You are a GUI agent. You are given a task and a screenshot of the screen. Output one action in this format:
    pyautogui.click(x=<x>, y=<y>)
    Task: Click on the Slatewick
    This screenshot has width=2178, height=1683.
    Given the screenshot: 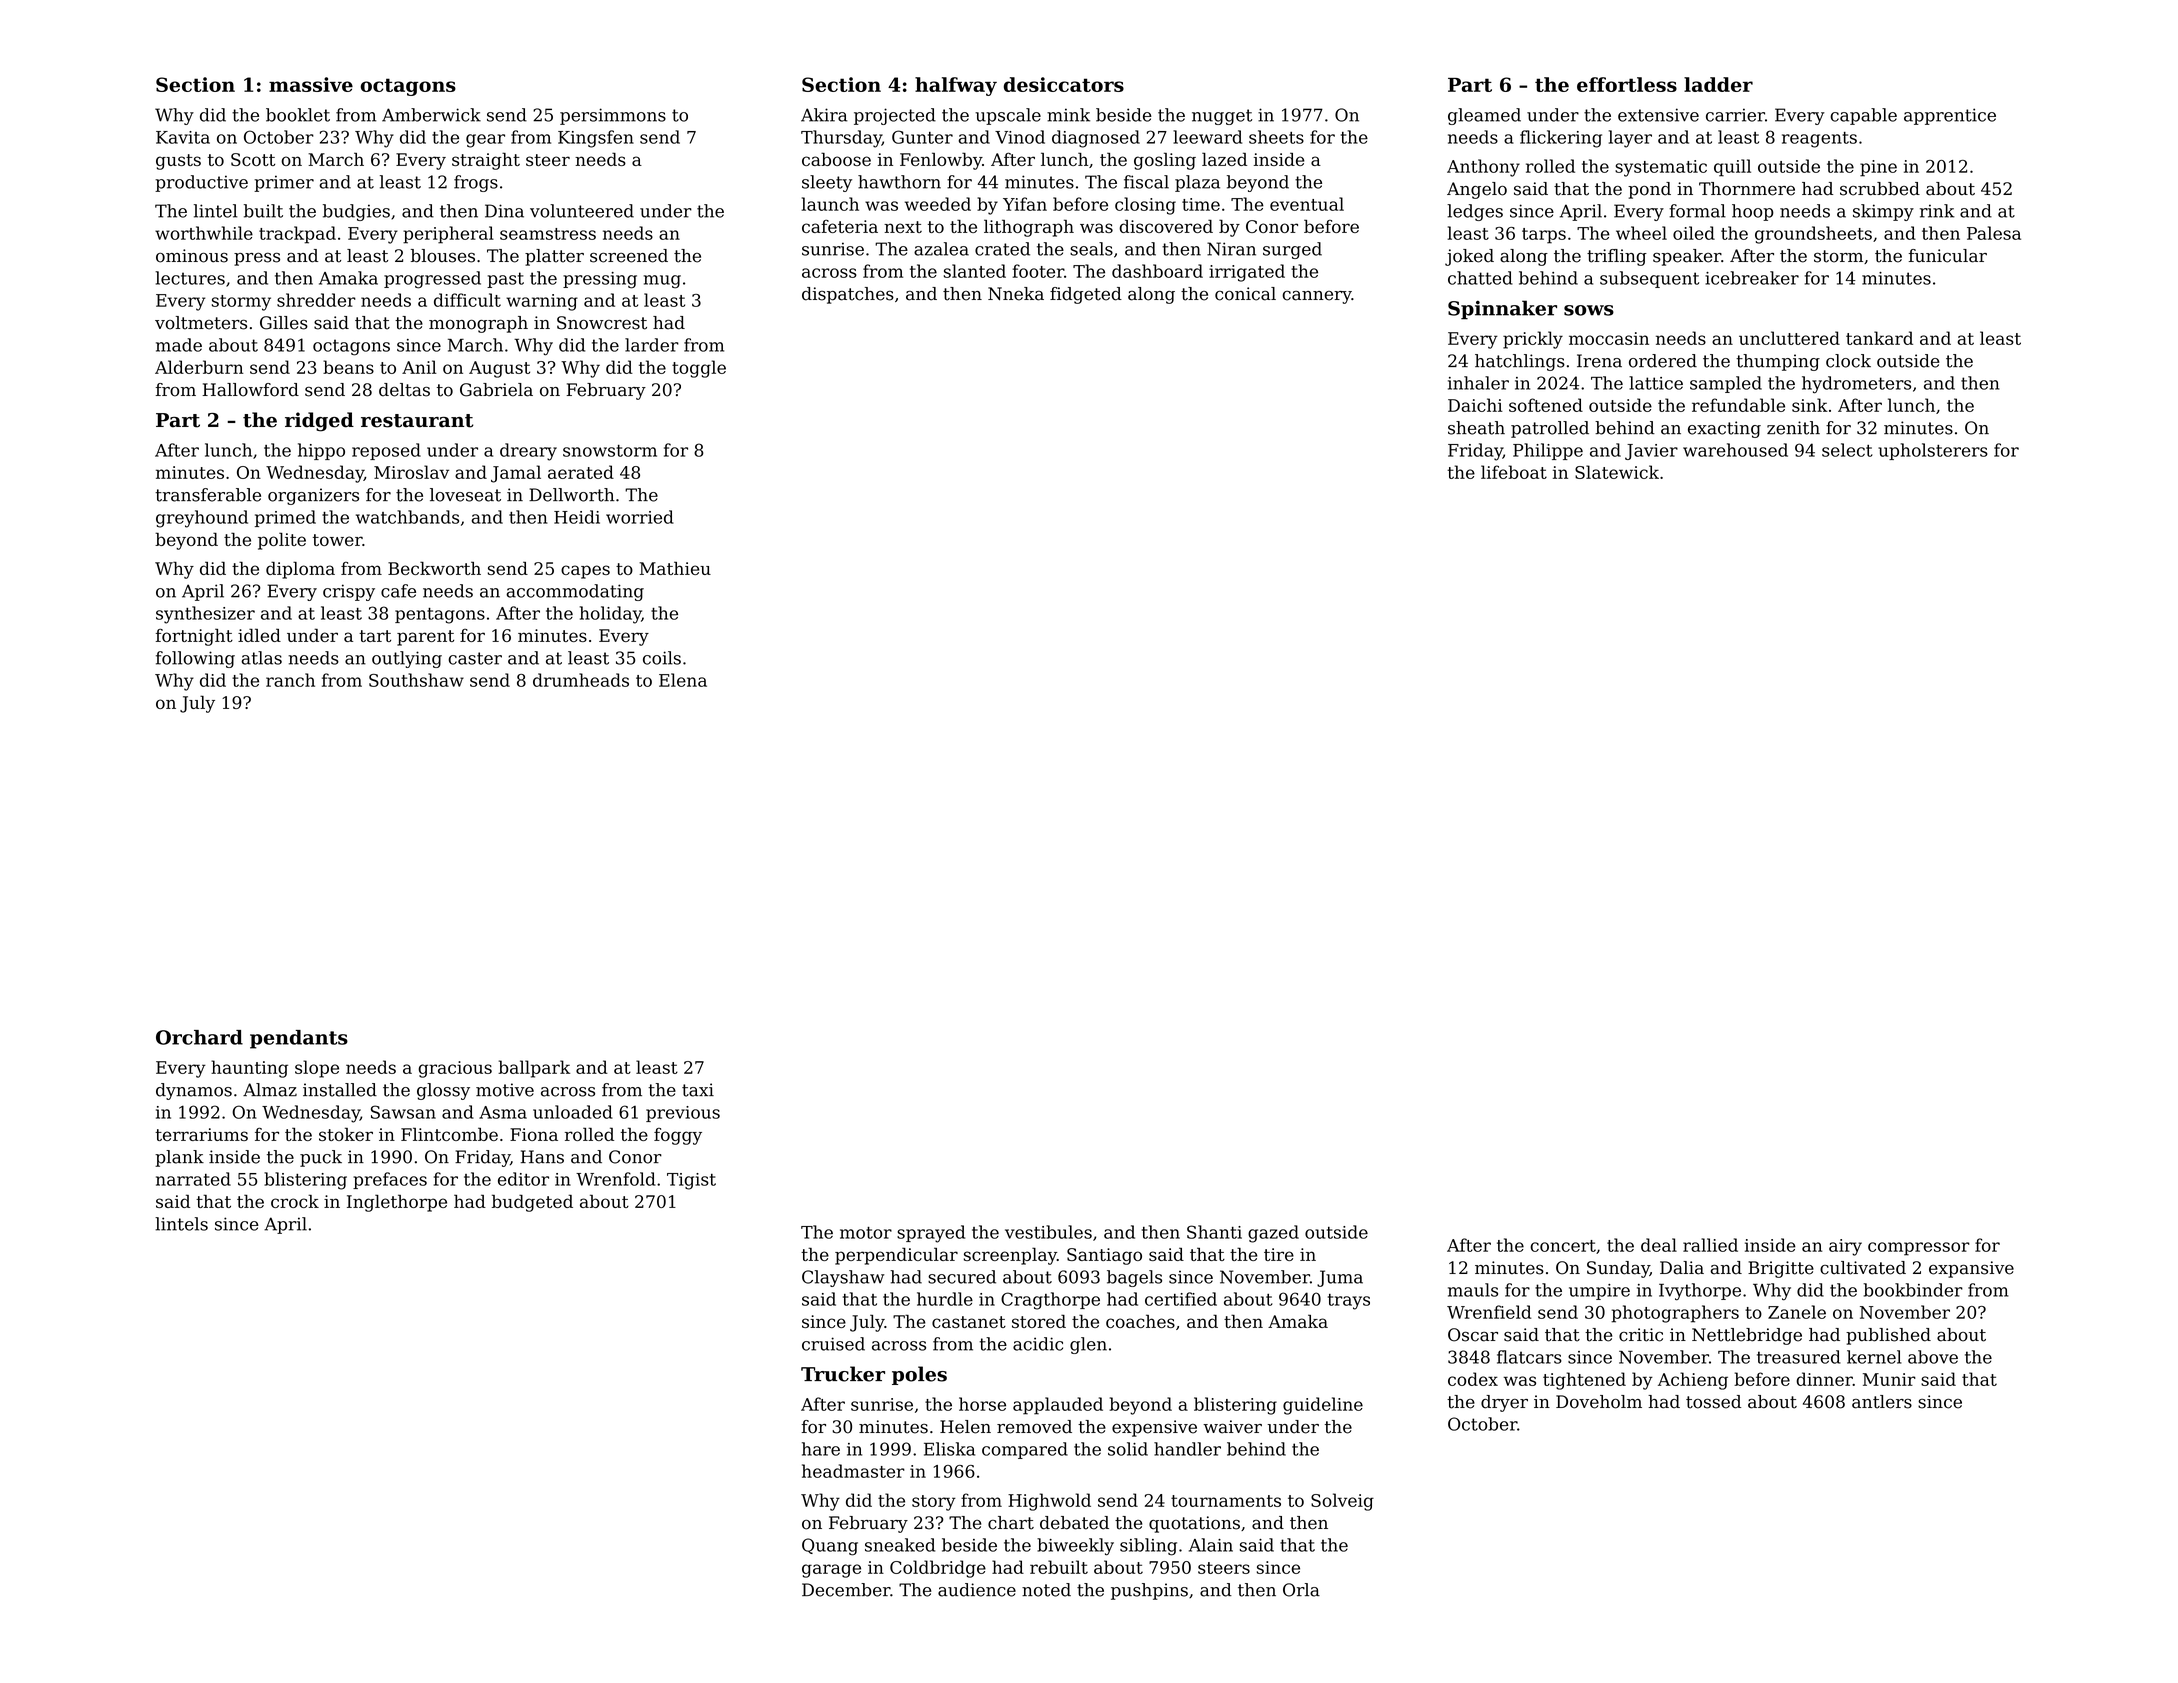 What is the action you would take?
    pyautogui.click(x=1617, y=472)
